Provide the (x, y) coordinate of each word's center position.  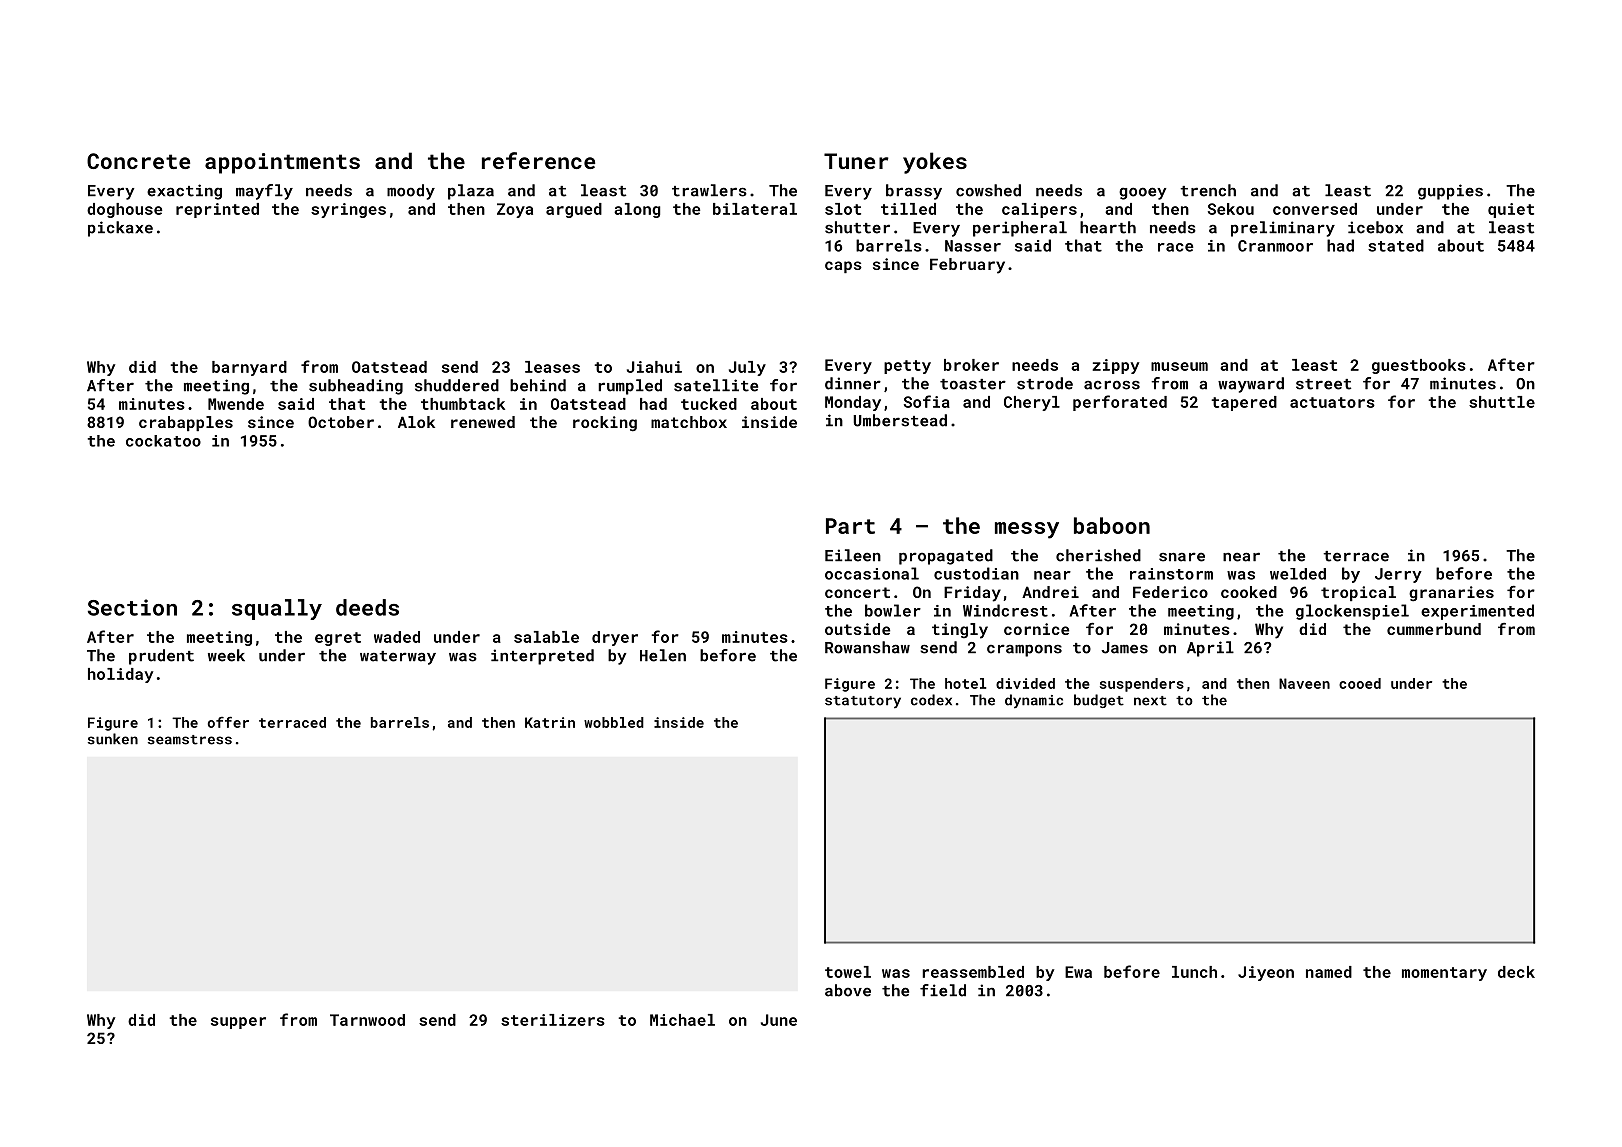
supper (238, 1023)
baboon (1112, 525)
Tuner (856, 161)
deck (1516, 972)
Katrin (550, 722)
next (1150, 701)
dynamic (1034, 701)
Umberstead (900, 420)
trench (1208, 190)
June (779, 1020)
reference (538, 160)
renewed (483, 422)
